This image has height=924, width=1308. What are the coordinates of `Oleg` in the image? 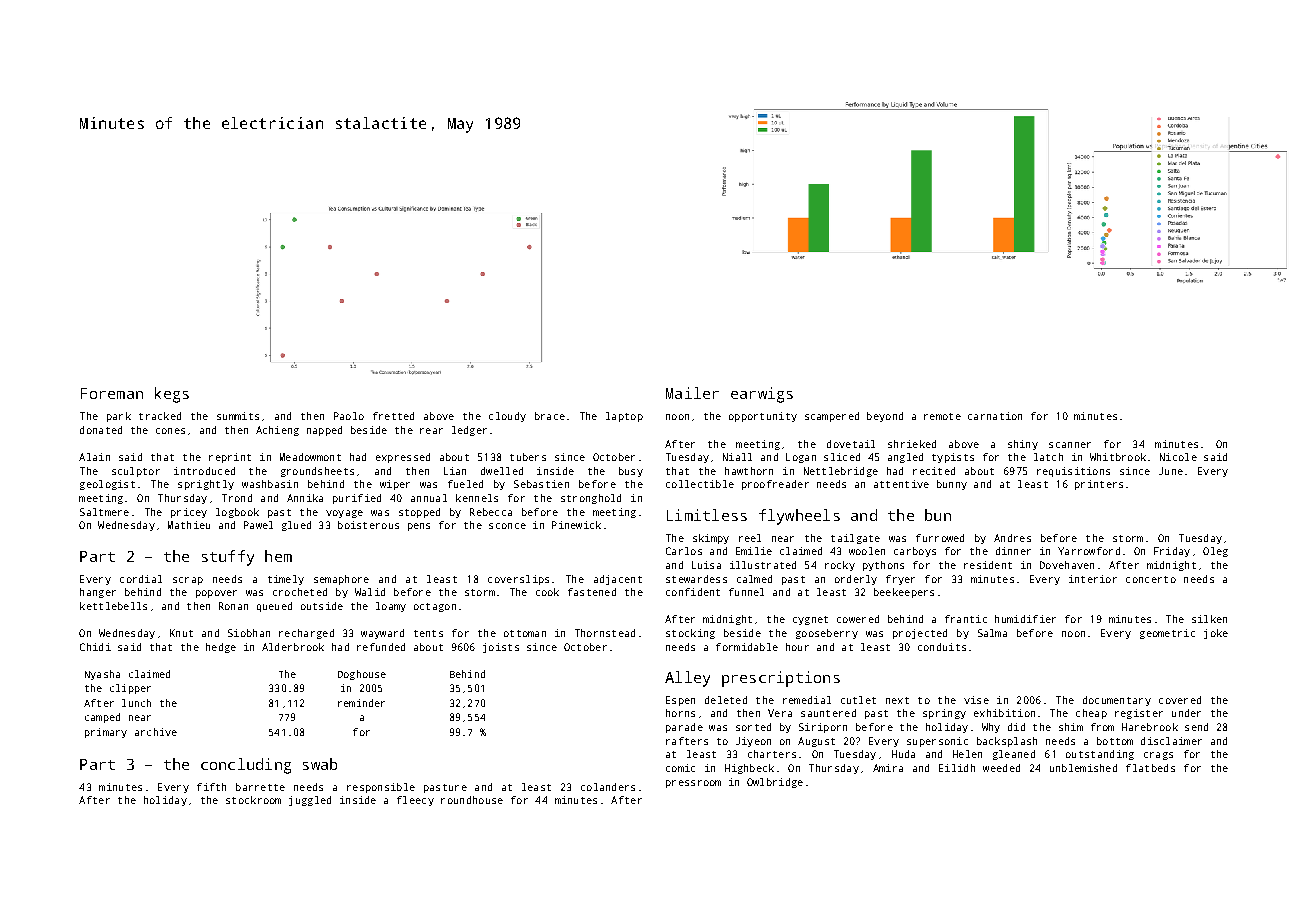 It's located at (1215, 552).
